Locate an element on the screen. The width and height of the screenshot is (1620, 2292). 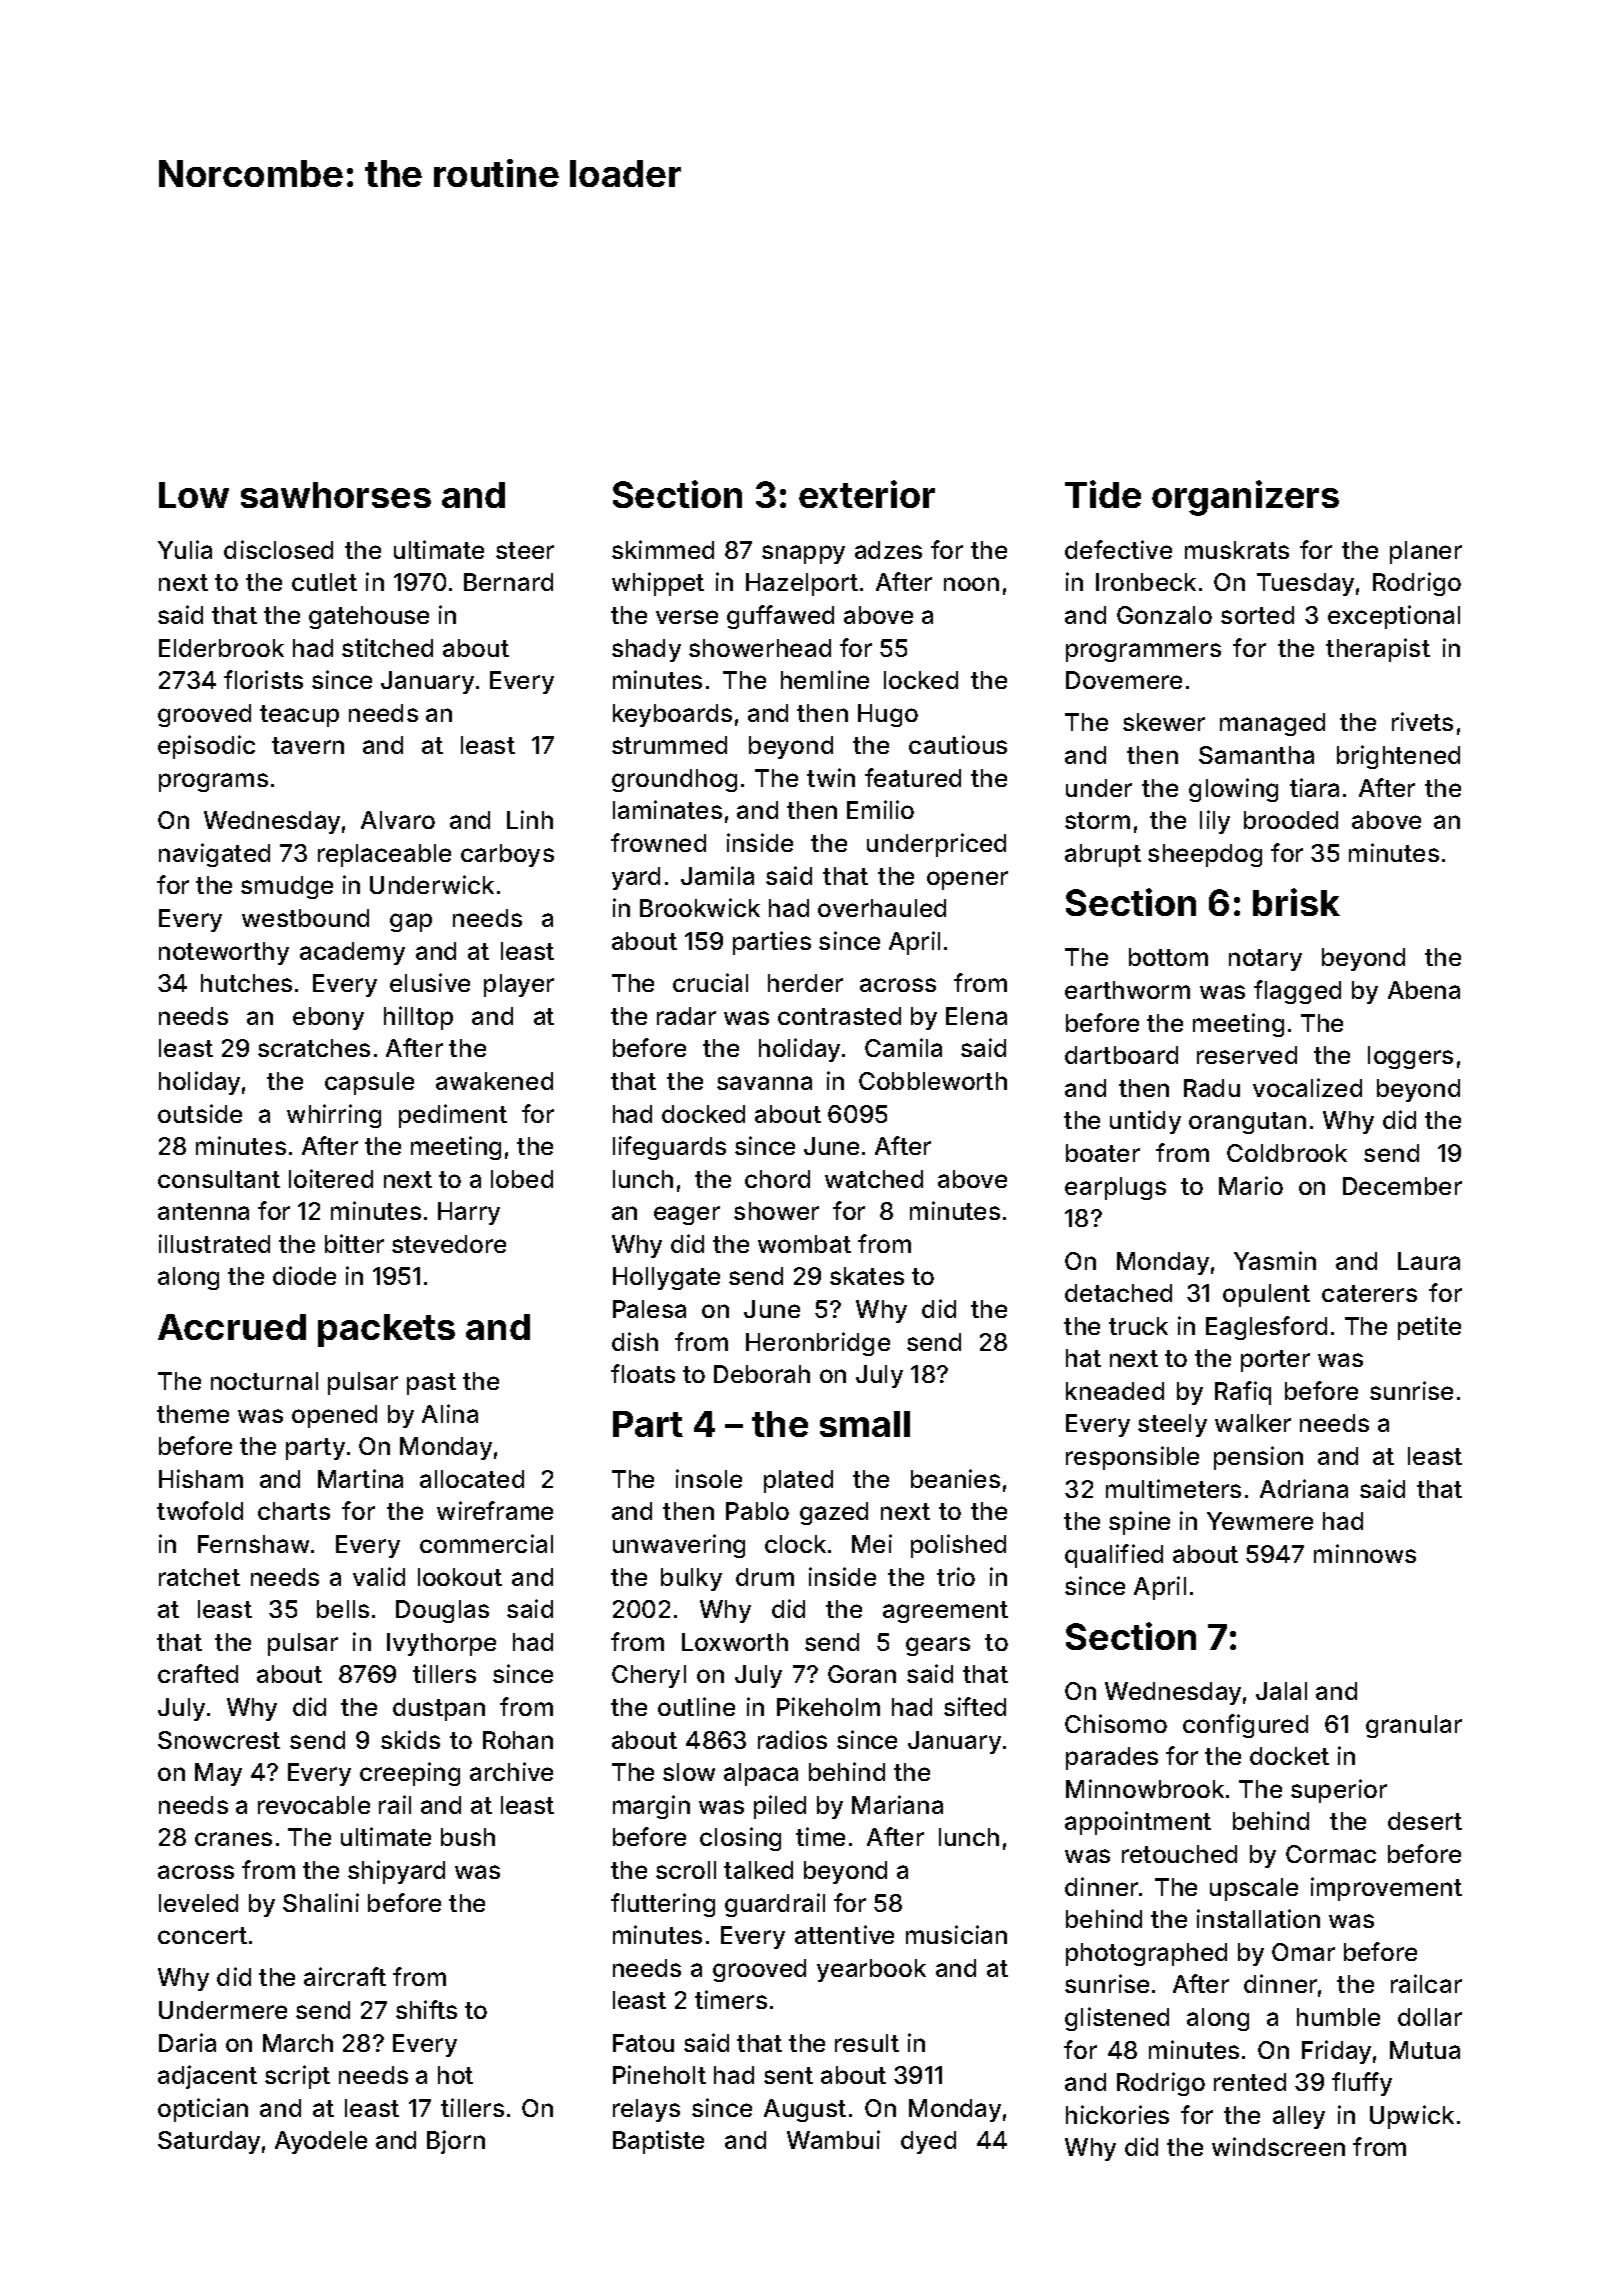
adjacent is located at coordinates (207, 2077).
